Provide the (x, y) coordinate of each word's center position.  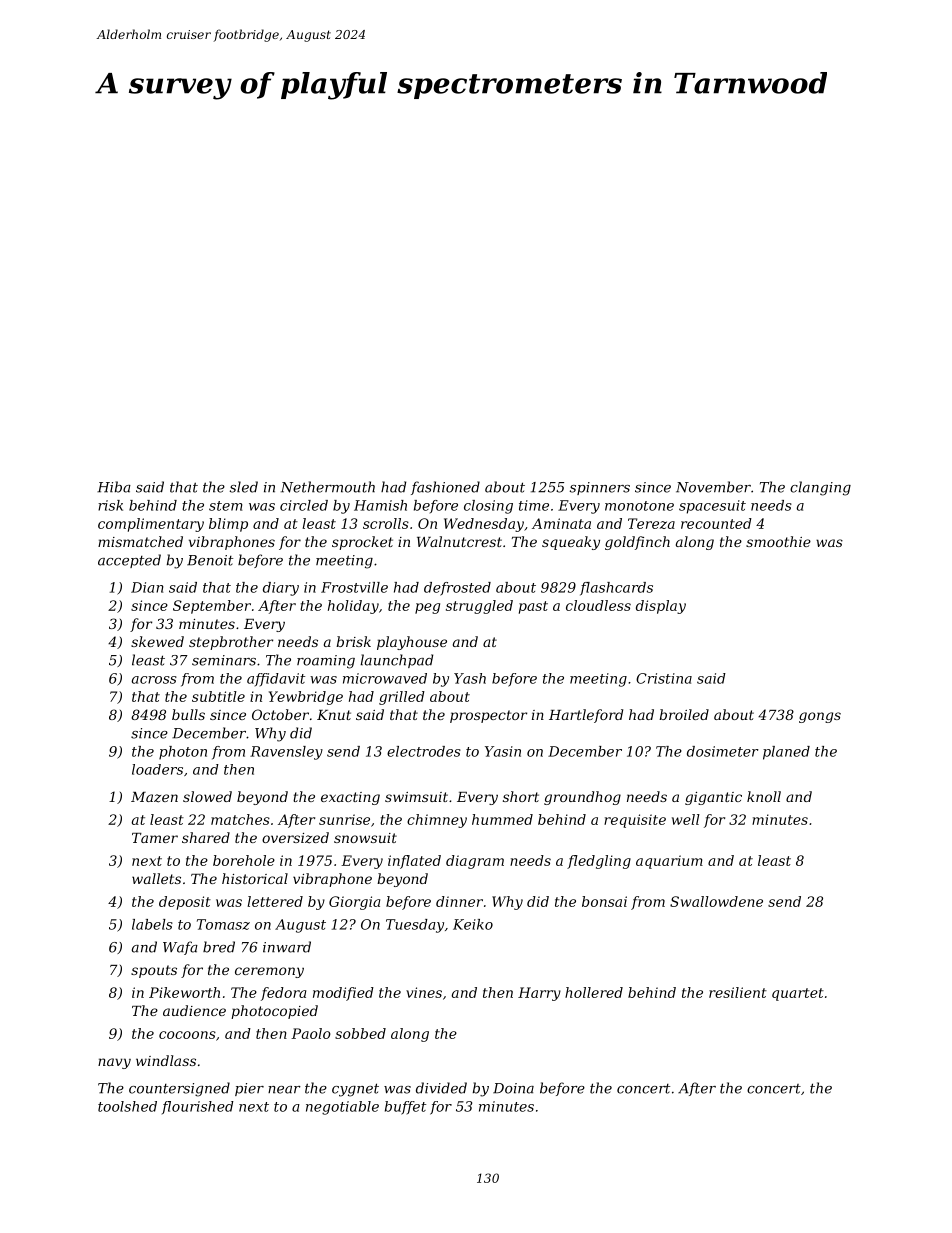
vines (424, 992)
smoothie (778, 541)
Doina (513, 1088)
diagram (475, 862)
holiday (353, 607)
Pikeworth (184, 992)
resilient (738, 992)
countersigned (179, 1089)
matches (240, 819)
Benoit (210, 560)
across (154, 680)
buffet (405, 1108)
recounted (716, 523)
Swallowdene (716, 901)
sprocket (362, 543)
